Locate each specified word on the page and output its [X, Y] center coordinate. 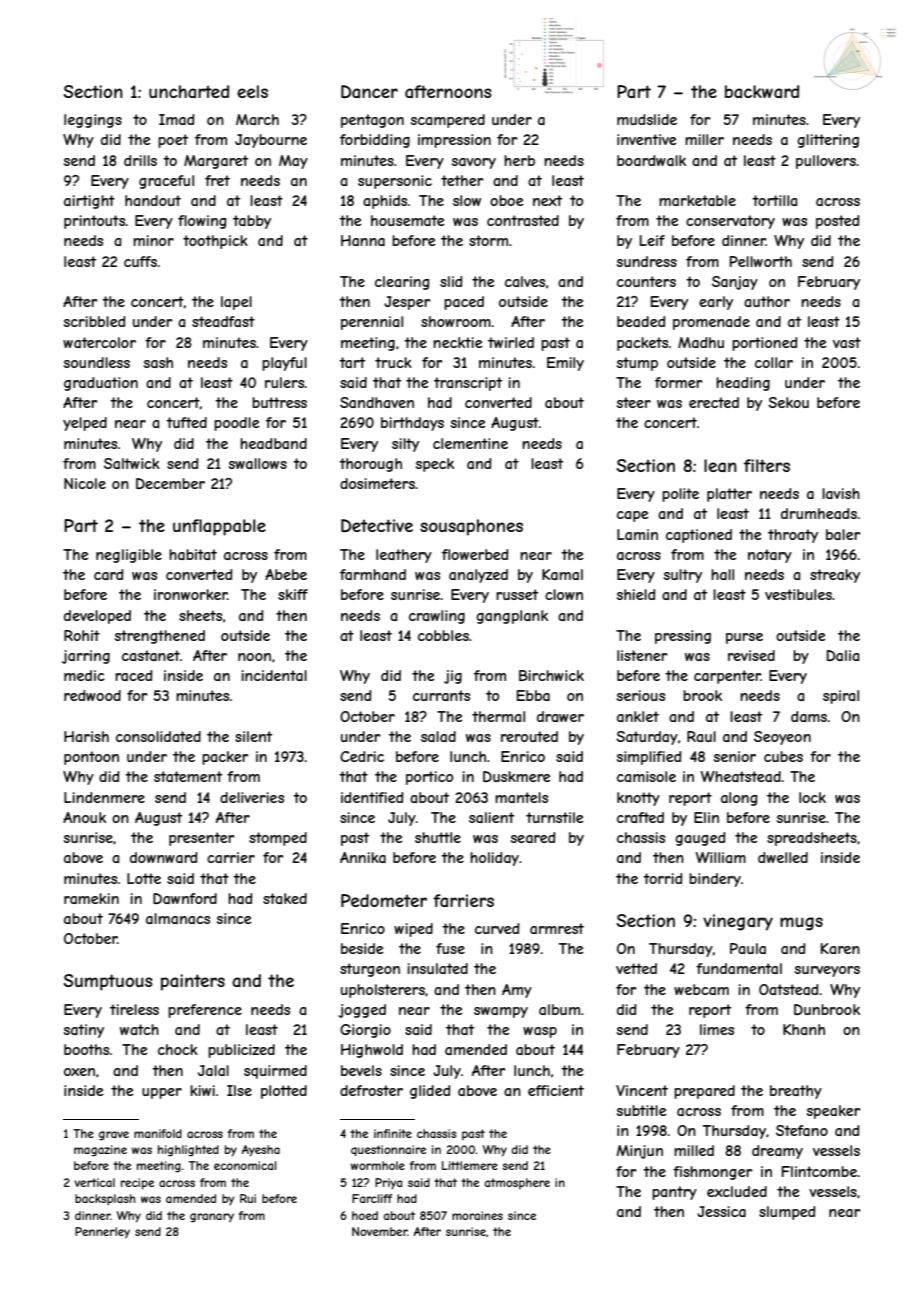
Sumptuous [108, 982]
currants [441, 695]
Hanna [363, 240]
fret [217, 180]
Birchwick [551, 675]
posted [838, 222]
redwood [92, 695]
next [547, 200]
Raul [701, 736]
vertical [94, 1182]
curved [497, 928]
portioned [765, 344]
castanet [151, 655]
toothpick [215, 242]
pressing [683, 637]
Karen [840, 948]
